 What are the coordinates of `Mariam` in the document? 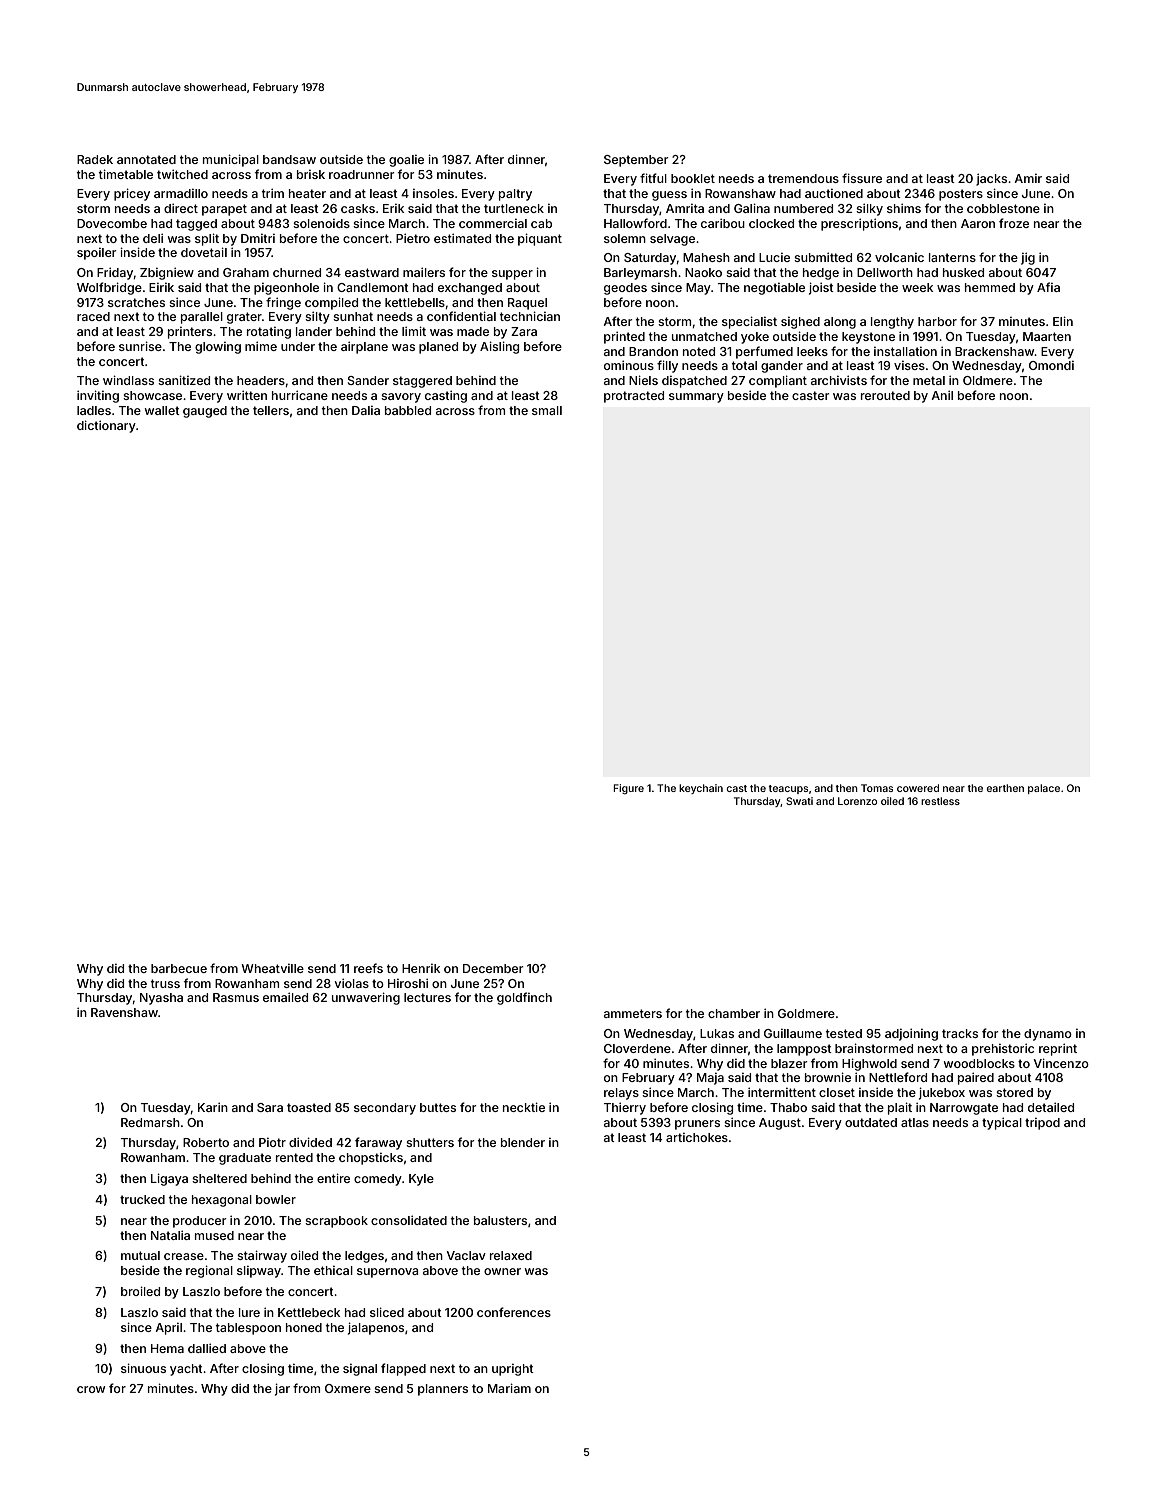 It's located at (509, 1388).
